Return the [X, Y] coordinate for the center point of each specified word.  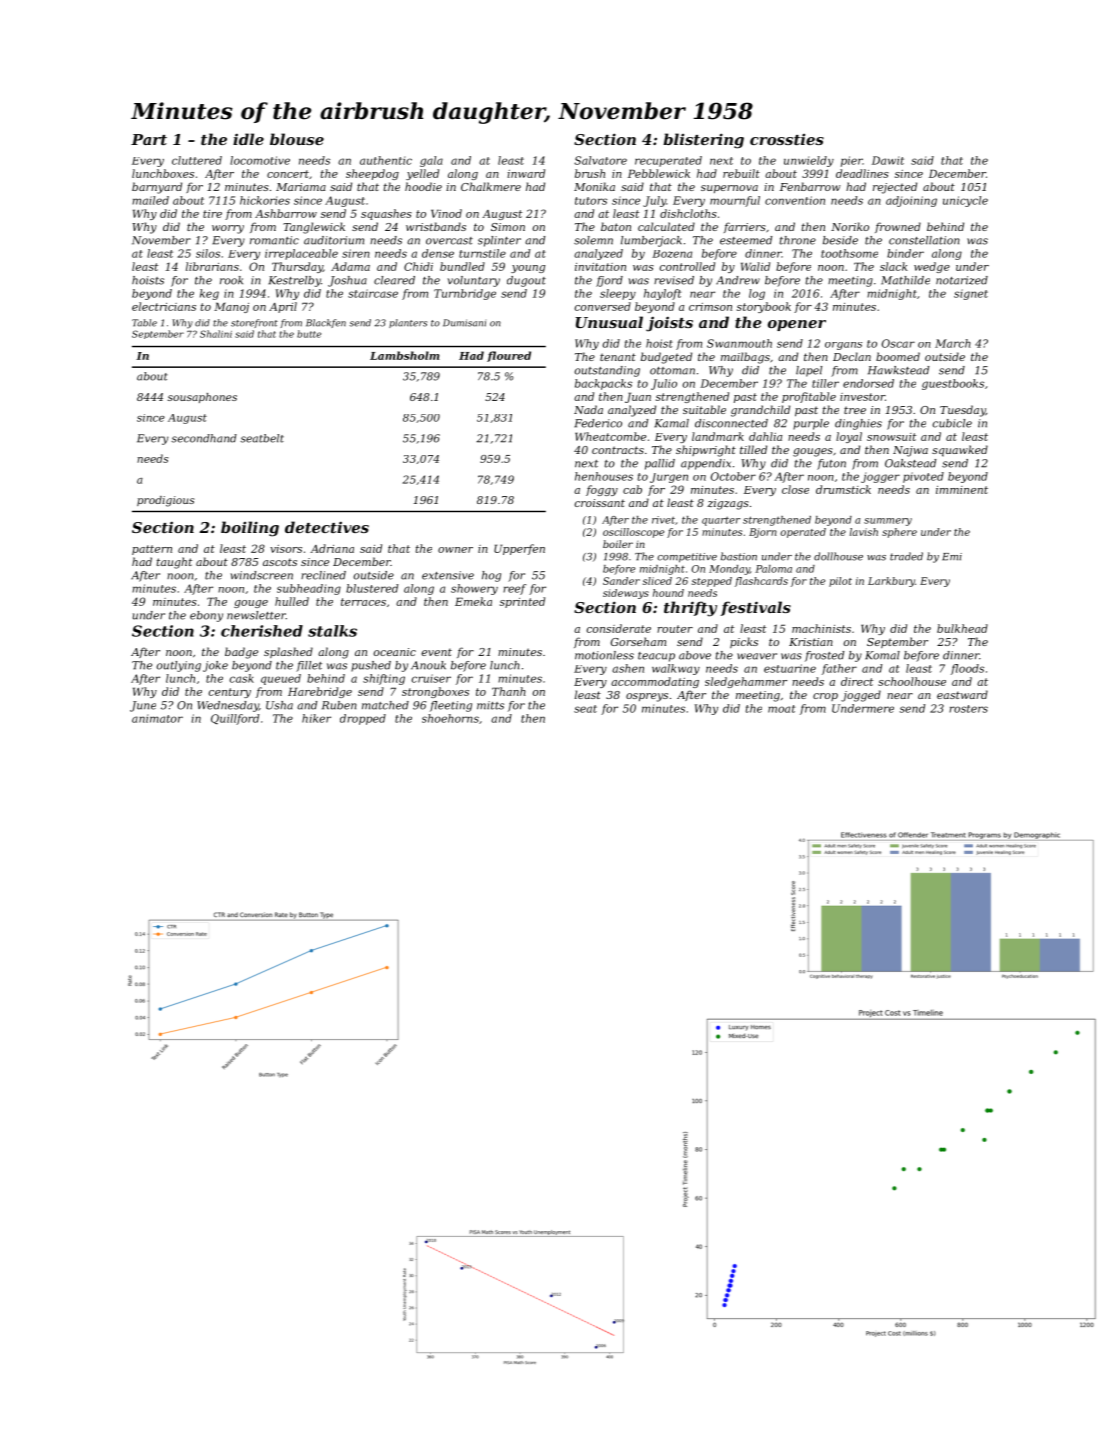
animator [157, 718]
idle [248, 139]
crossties [787, 139]
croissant [600, 503]
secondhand [204, 438]
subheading [309, 589]
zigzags [728, 504]
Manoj [231, 307]
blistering [703, 141]
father [839, 669]
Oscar [898, 343]
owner [455, 550]
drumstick [843, 489]
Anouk [428, 665]
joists [669, 324]
